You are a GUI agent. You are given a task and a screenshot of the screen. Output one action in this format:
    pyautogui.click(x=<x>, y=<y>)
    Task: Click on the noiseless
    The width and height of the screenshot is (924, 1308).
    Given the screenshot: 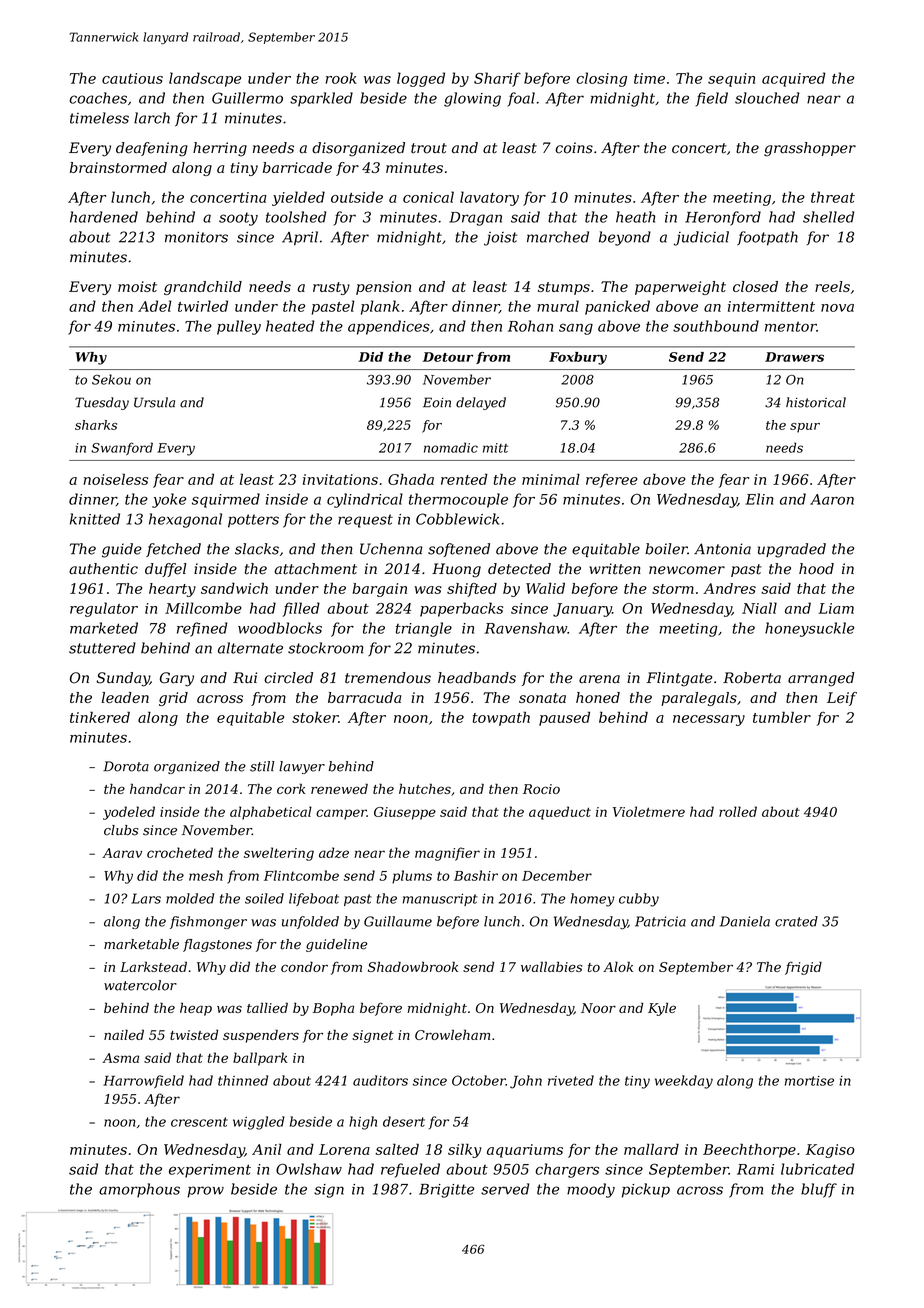 What is the action you would take?
    pyautogui.click(x=116, y=479)
